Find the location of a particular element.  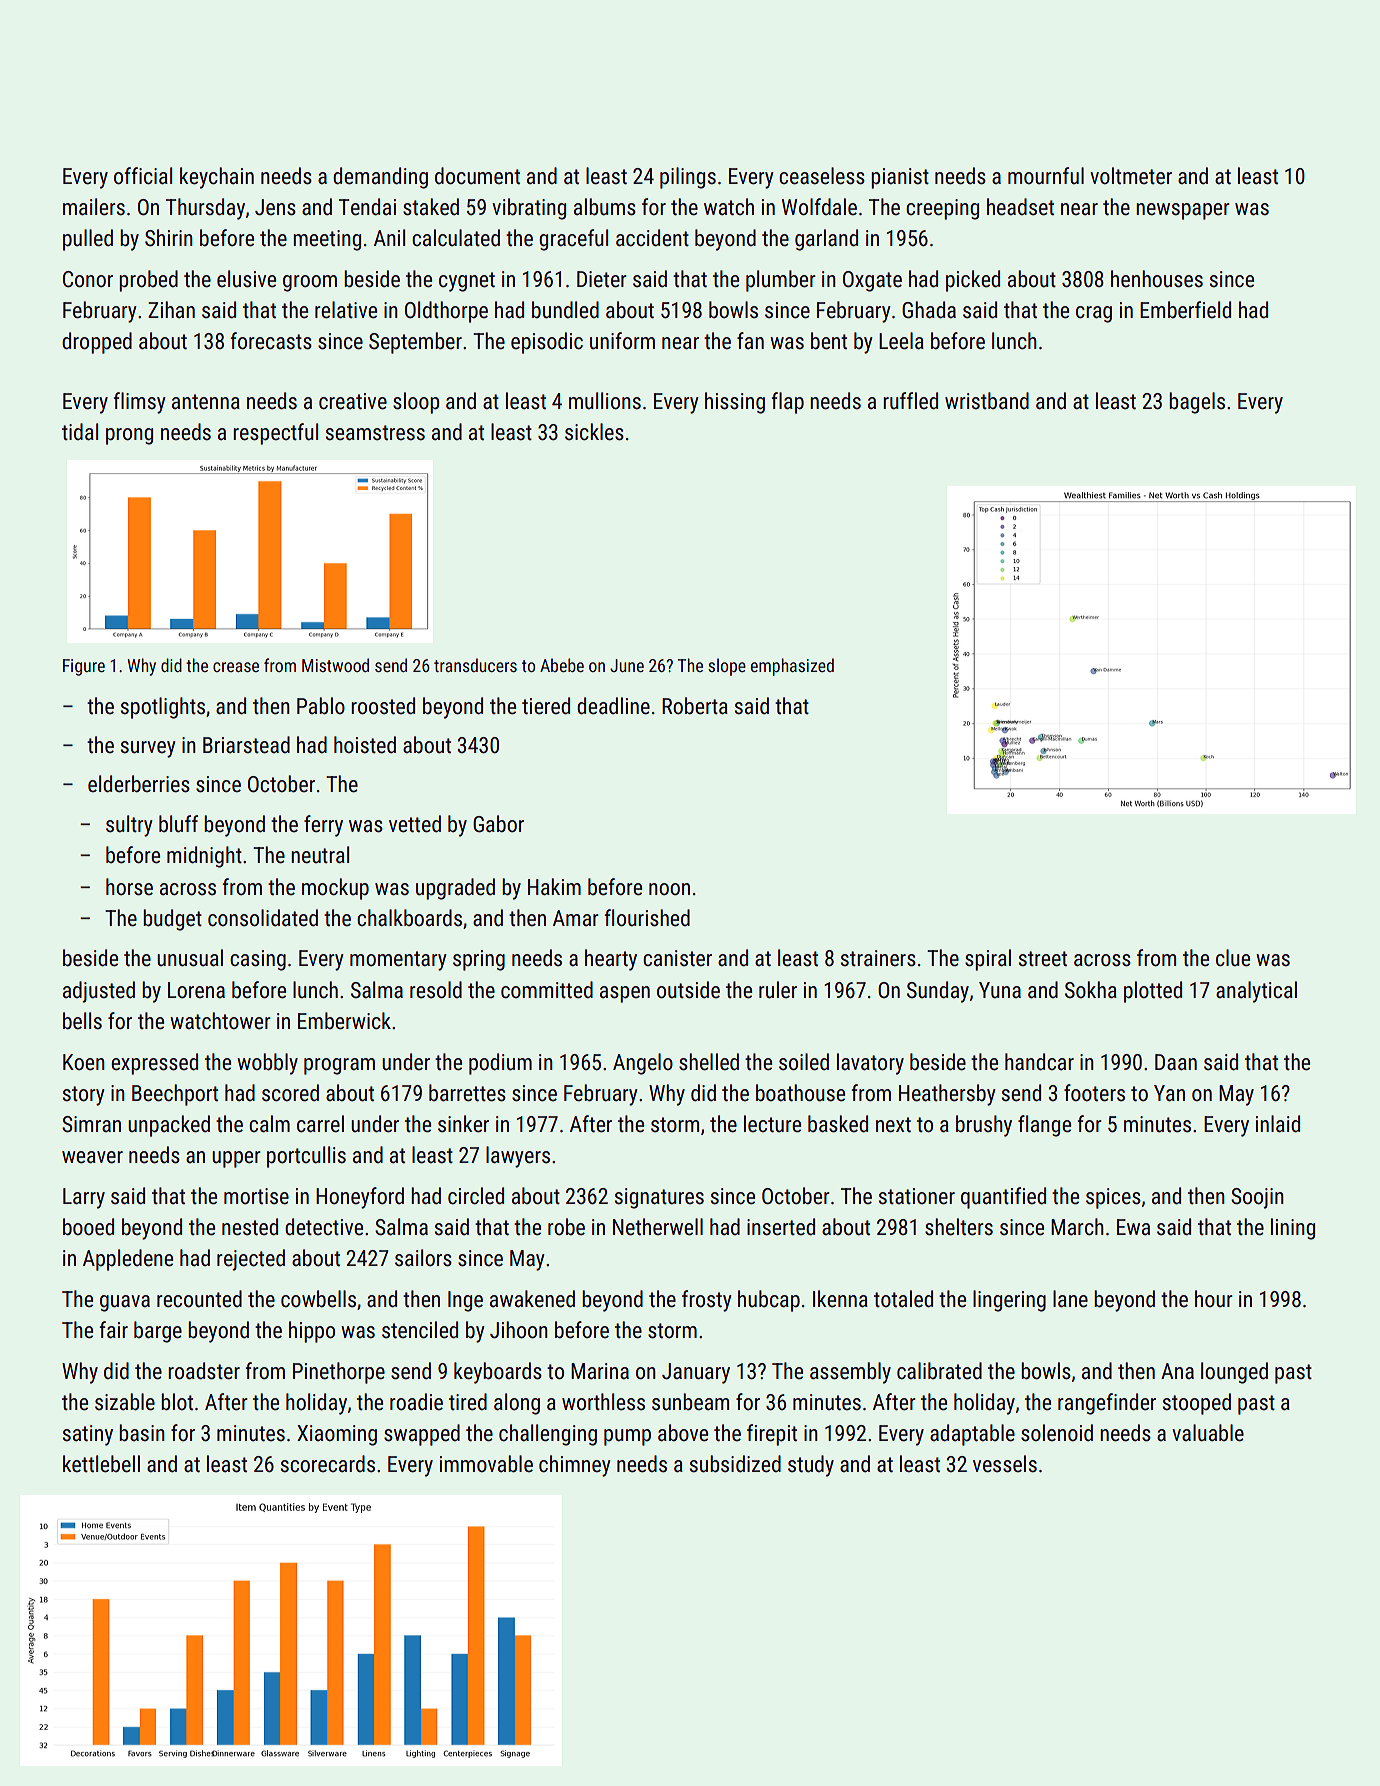

stationer is located at coordinates (917, 1196).
